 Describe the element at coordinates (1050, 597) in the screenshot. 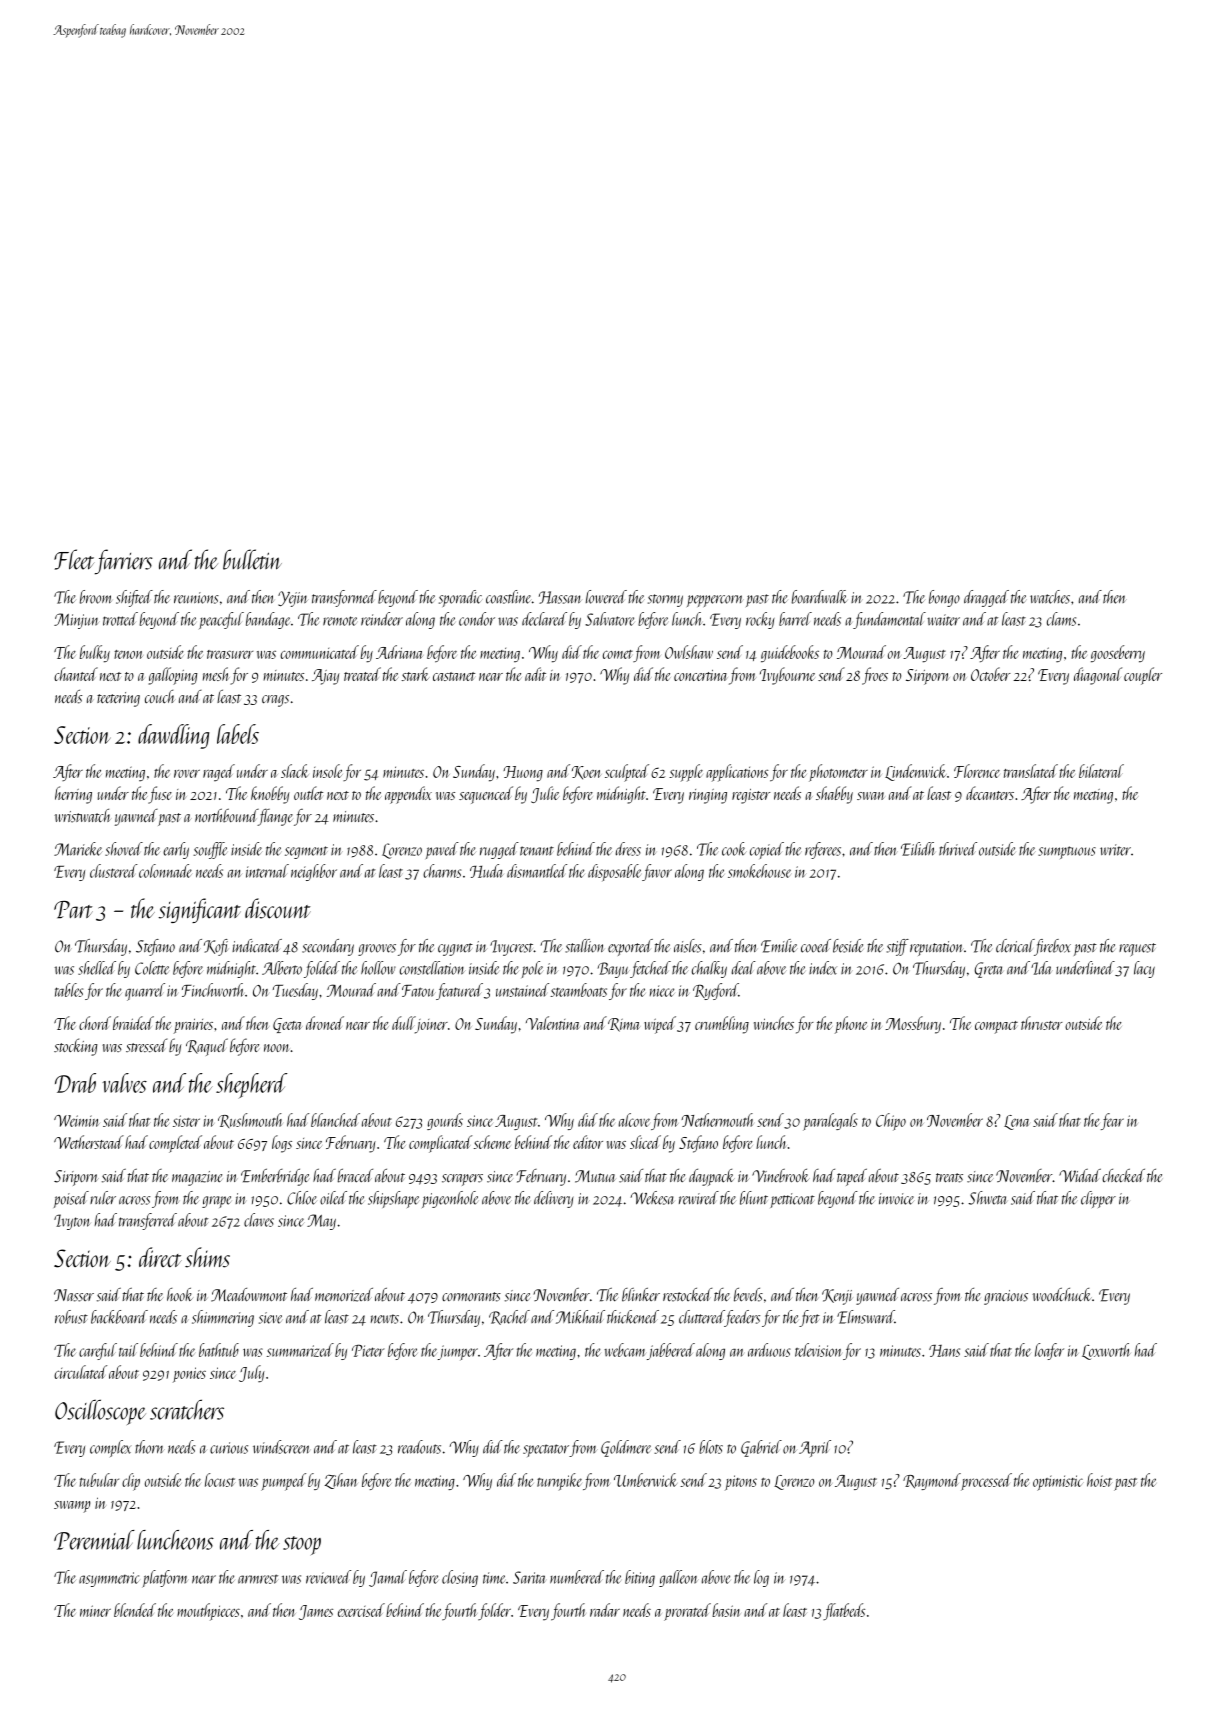

I see `watches` at that location.
